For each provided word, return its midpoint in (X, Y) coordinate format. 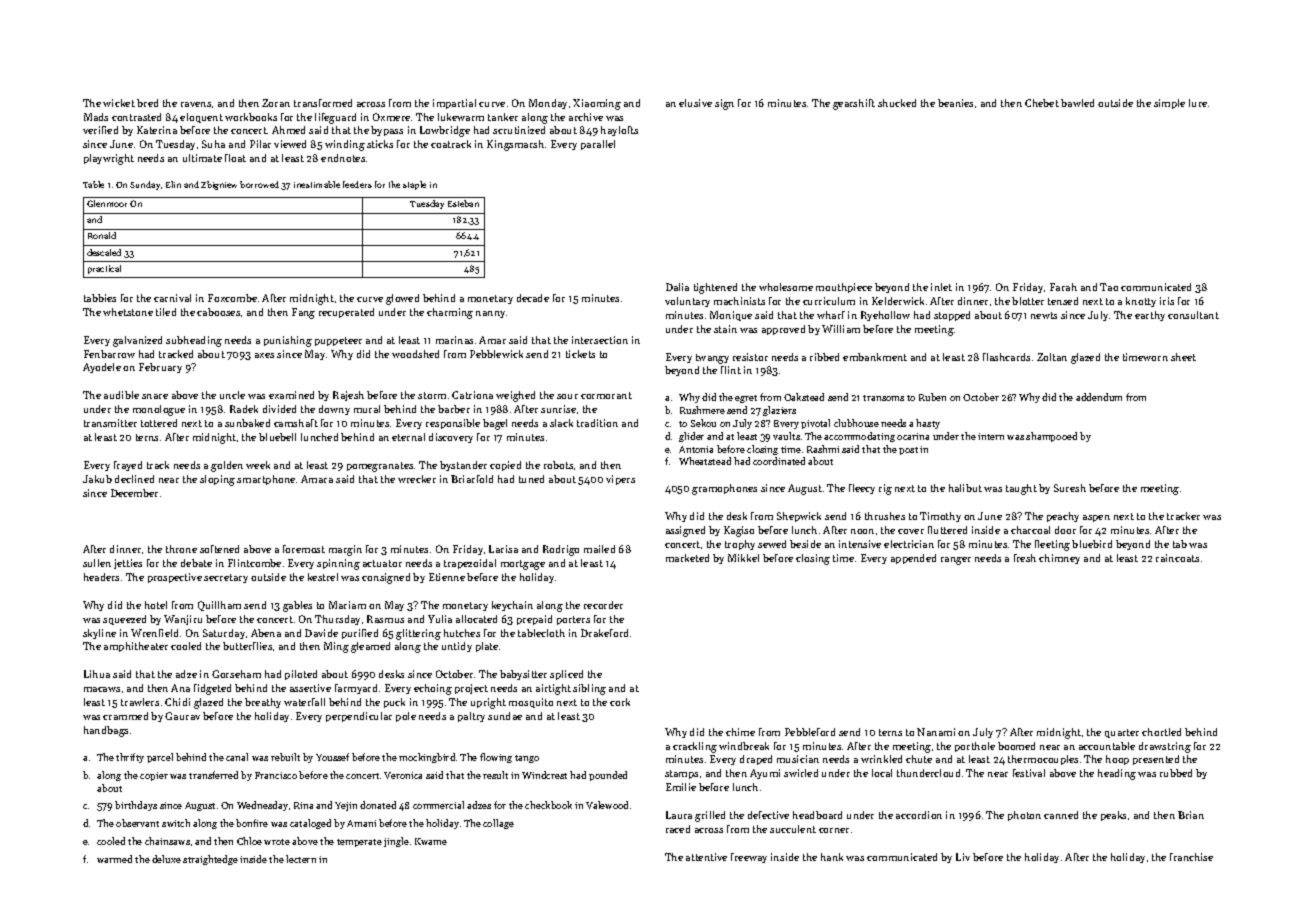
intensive (860, 544)
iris (1167, 301)
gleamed (370, 647)
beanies (955, 103)
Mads (96, 117)
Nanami (936, 732)
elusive (695, 103)
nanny (490, 314)
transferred (213, 775)
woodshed (415, 354)
